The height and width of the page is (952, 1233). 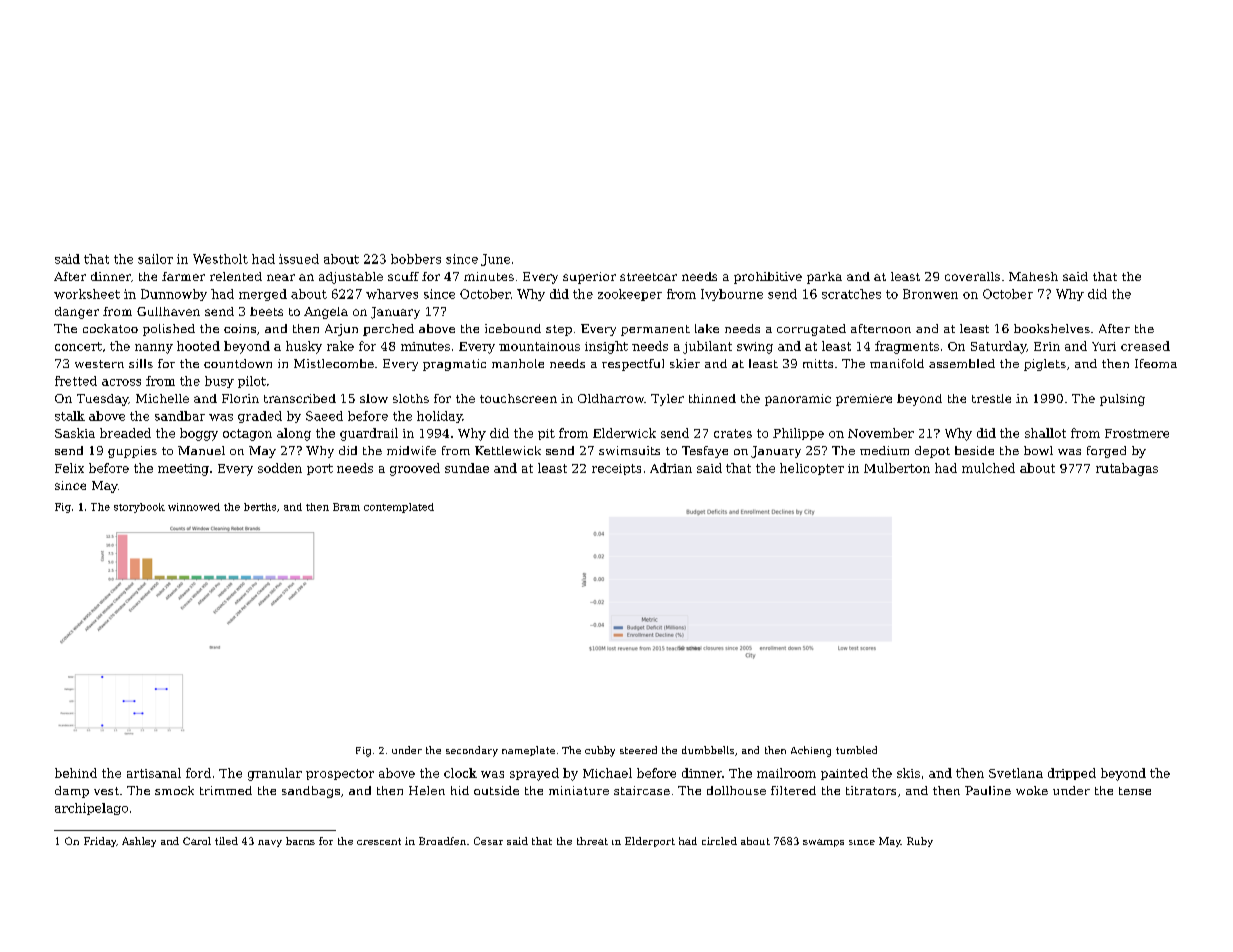 What do you see at coordinates (671, 468) in the page?
I see `Adrian` at bounding box center [671, 468].
